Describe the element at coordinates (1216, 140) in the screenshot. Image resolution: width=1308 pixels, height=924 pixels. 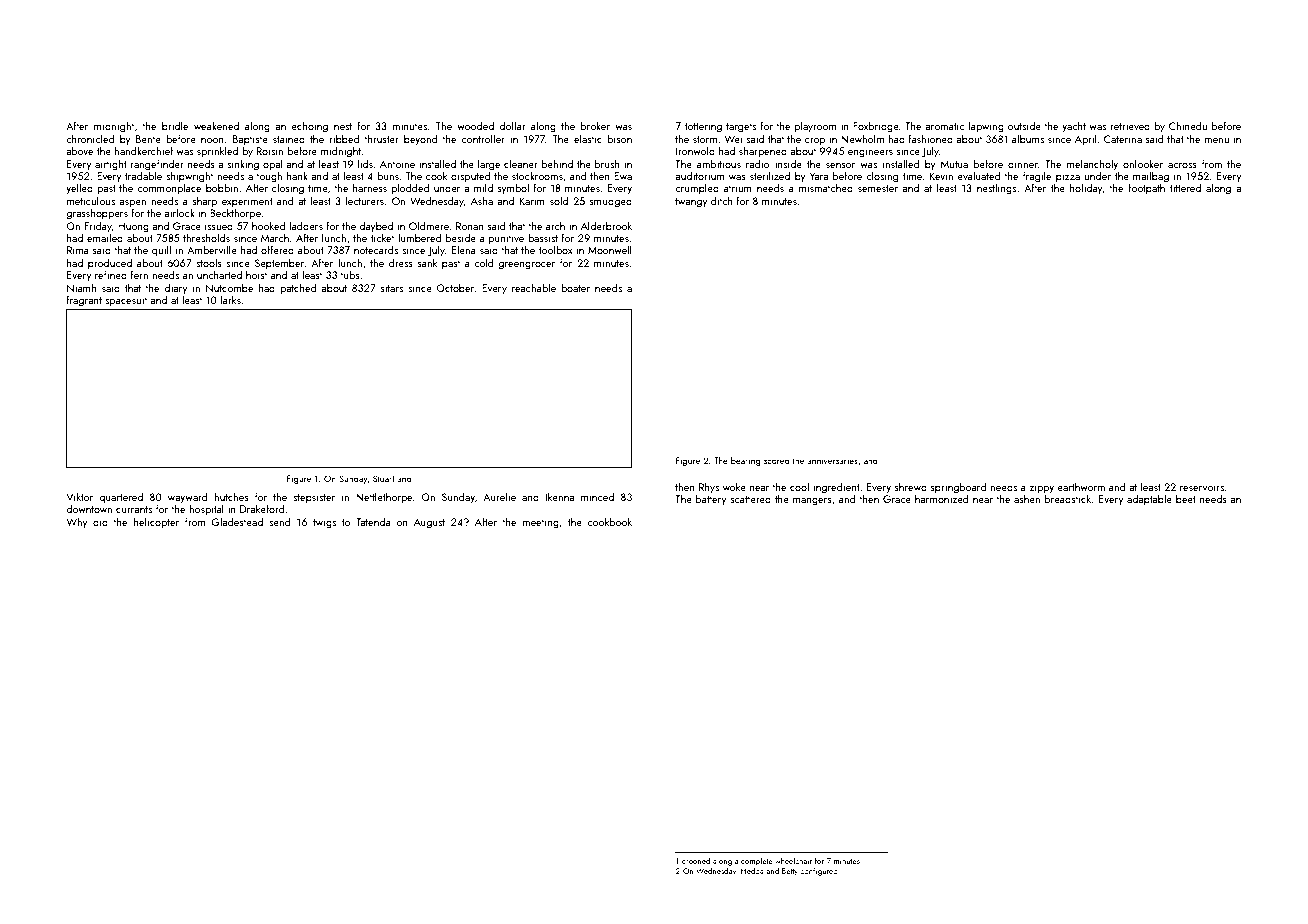
I see `menu` at that location.
